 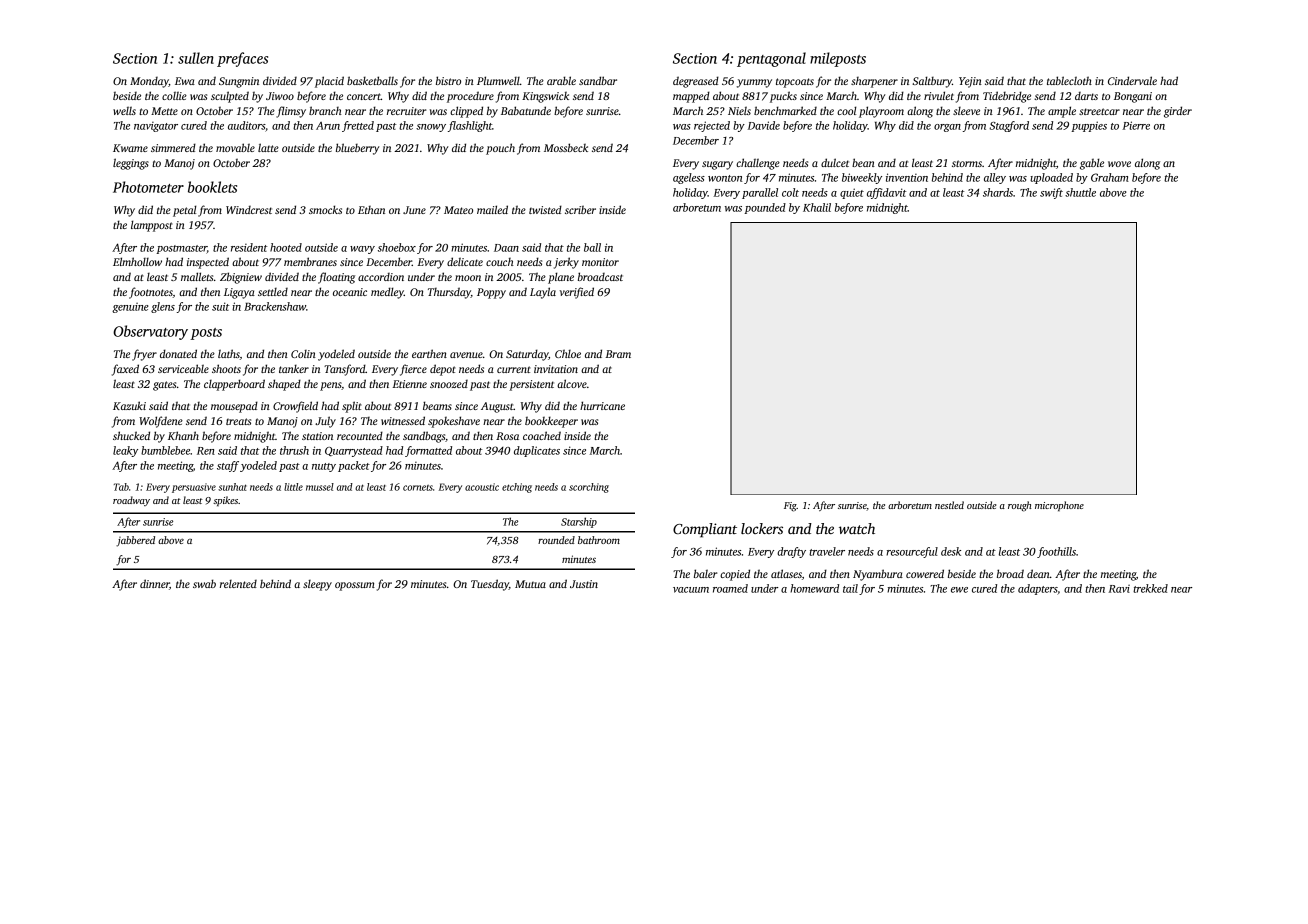 I want to click on mapped, so click(x=691, y=97).
